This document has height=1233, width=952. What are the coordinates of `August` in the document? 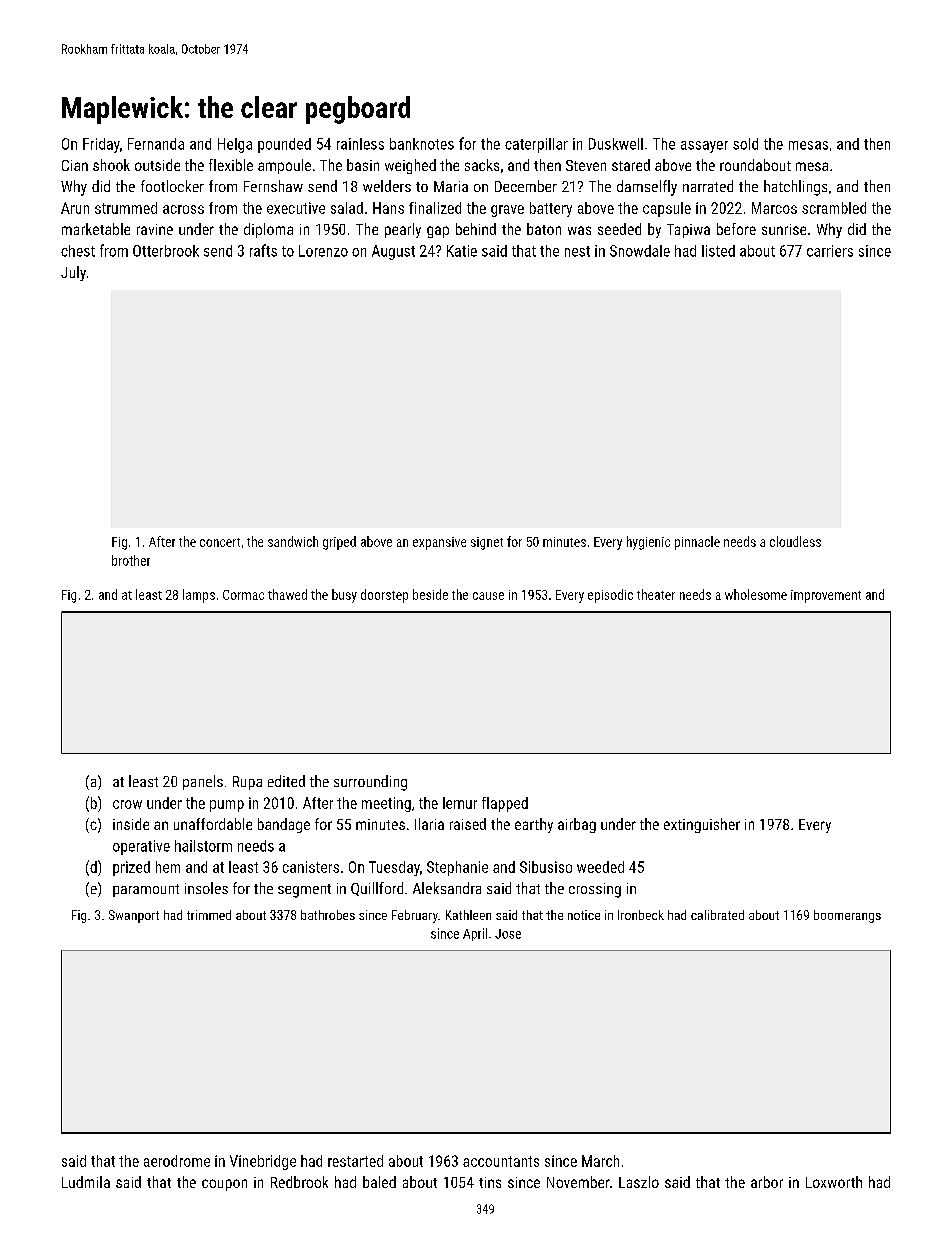 It's located at (393, 252).
